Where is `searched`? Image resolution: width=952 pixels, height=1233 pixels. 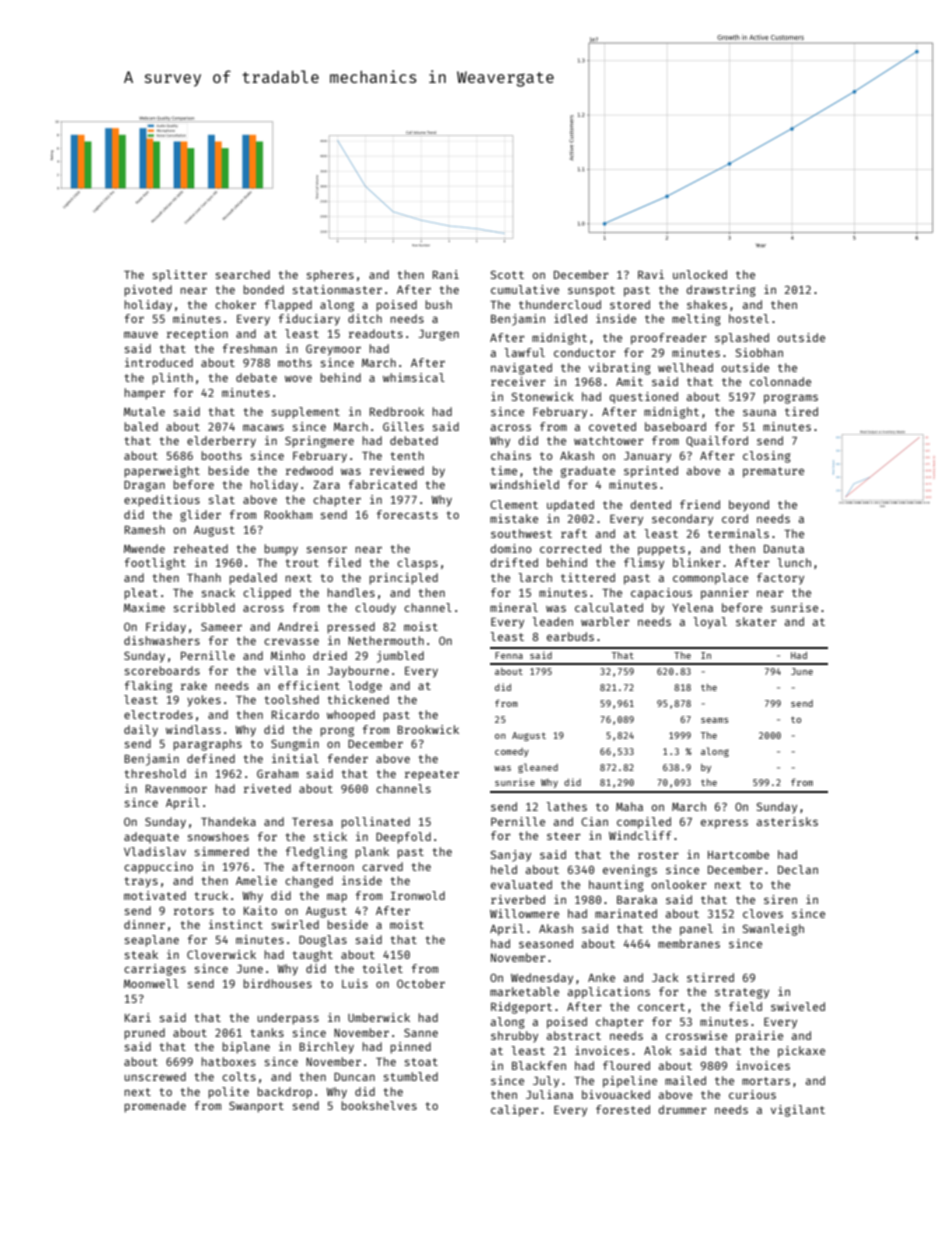 searched is located at coordinates (243, 274).
